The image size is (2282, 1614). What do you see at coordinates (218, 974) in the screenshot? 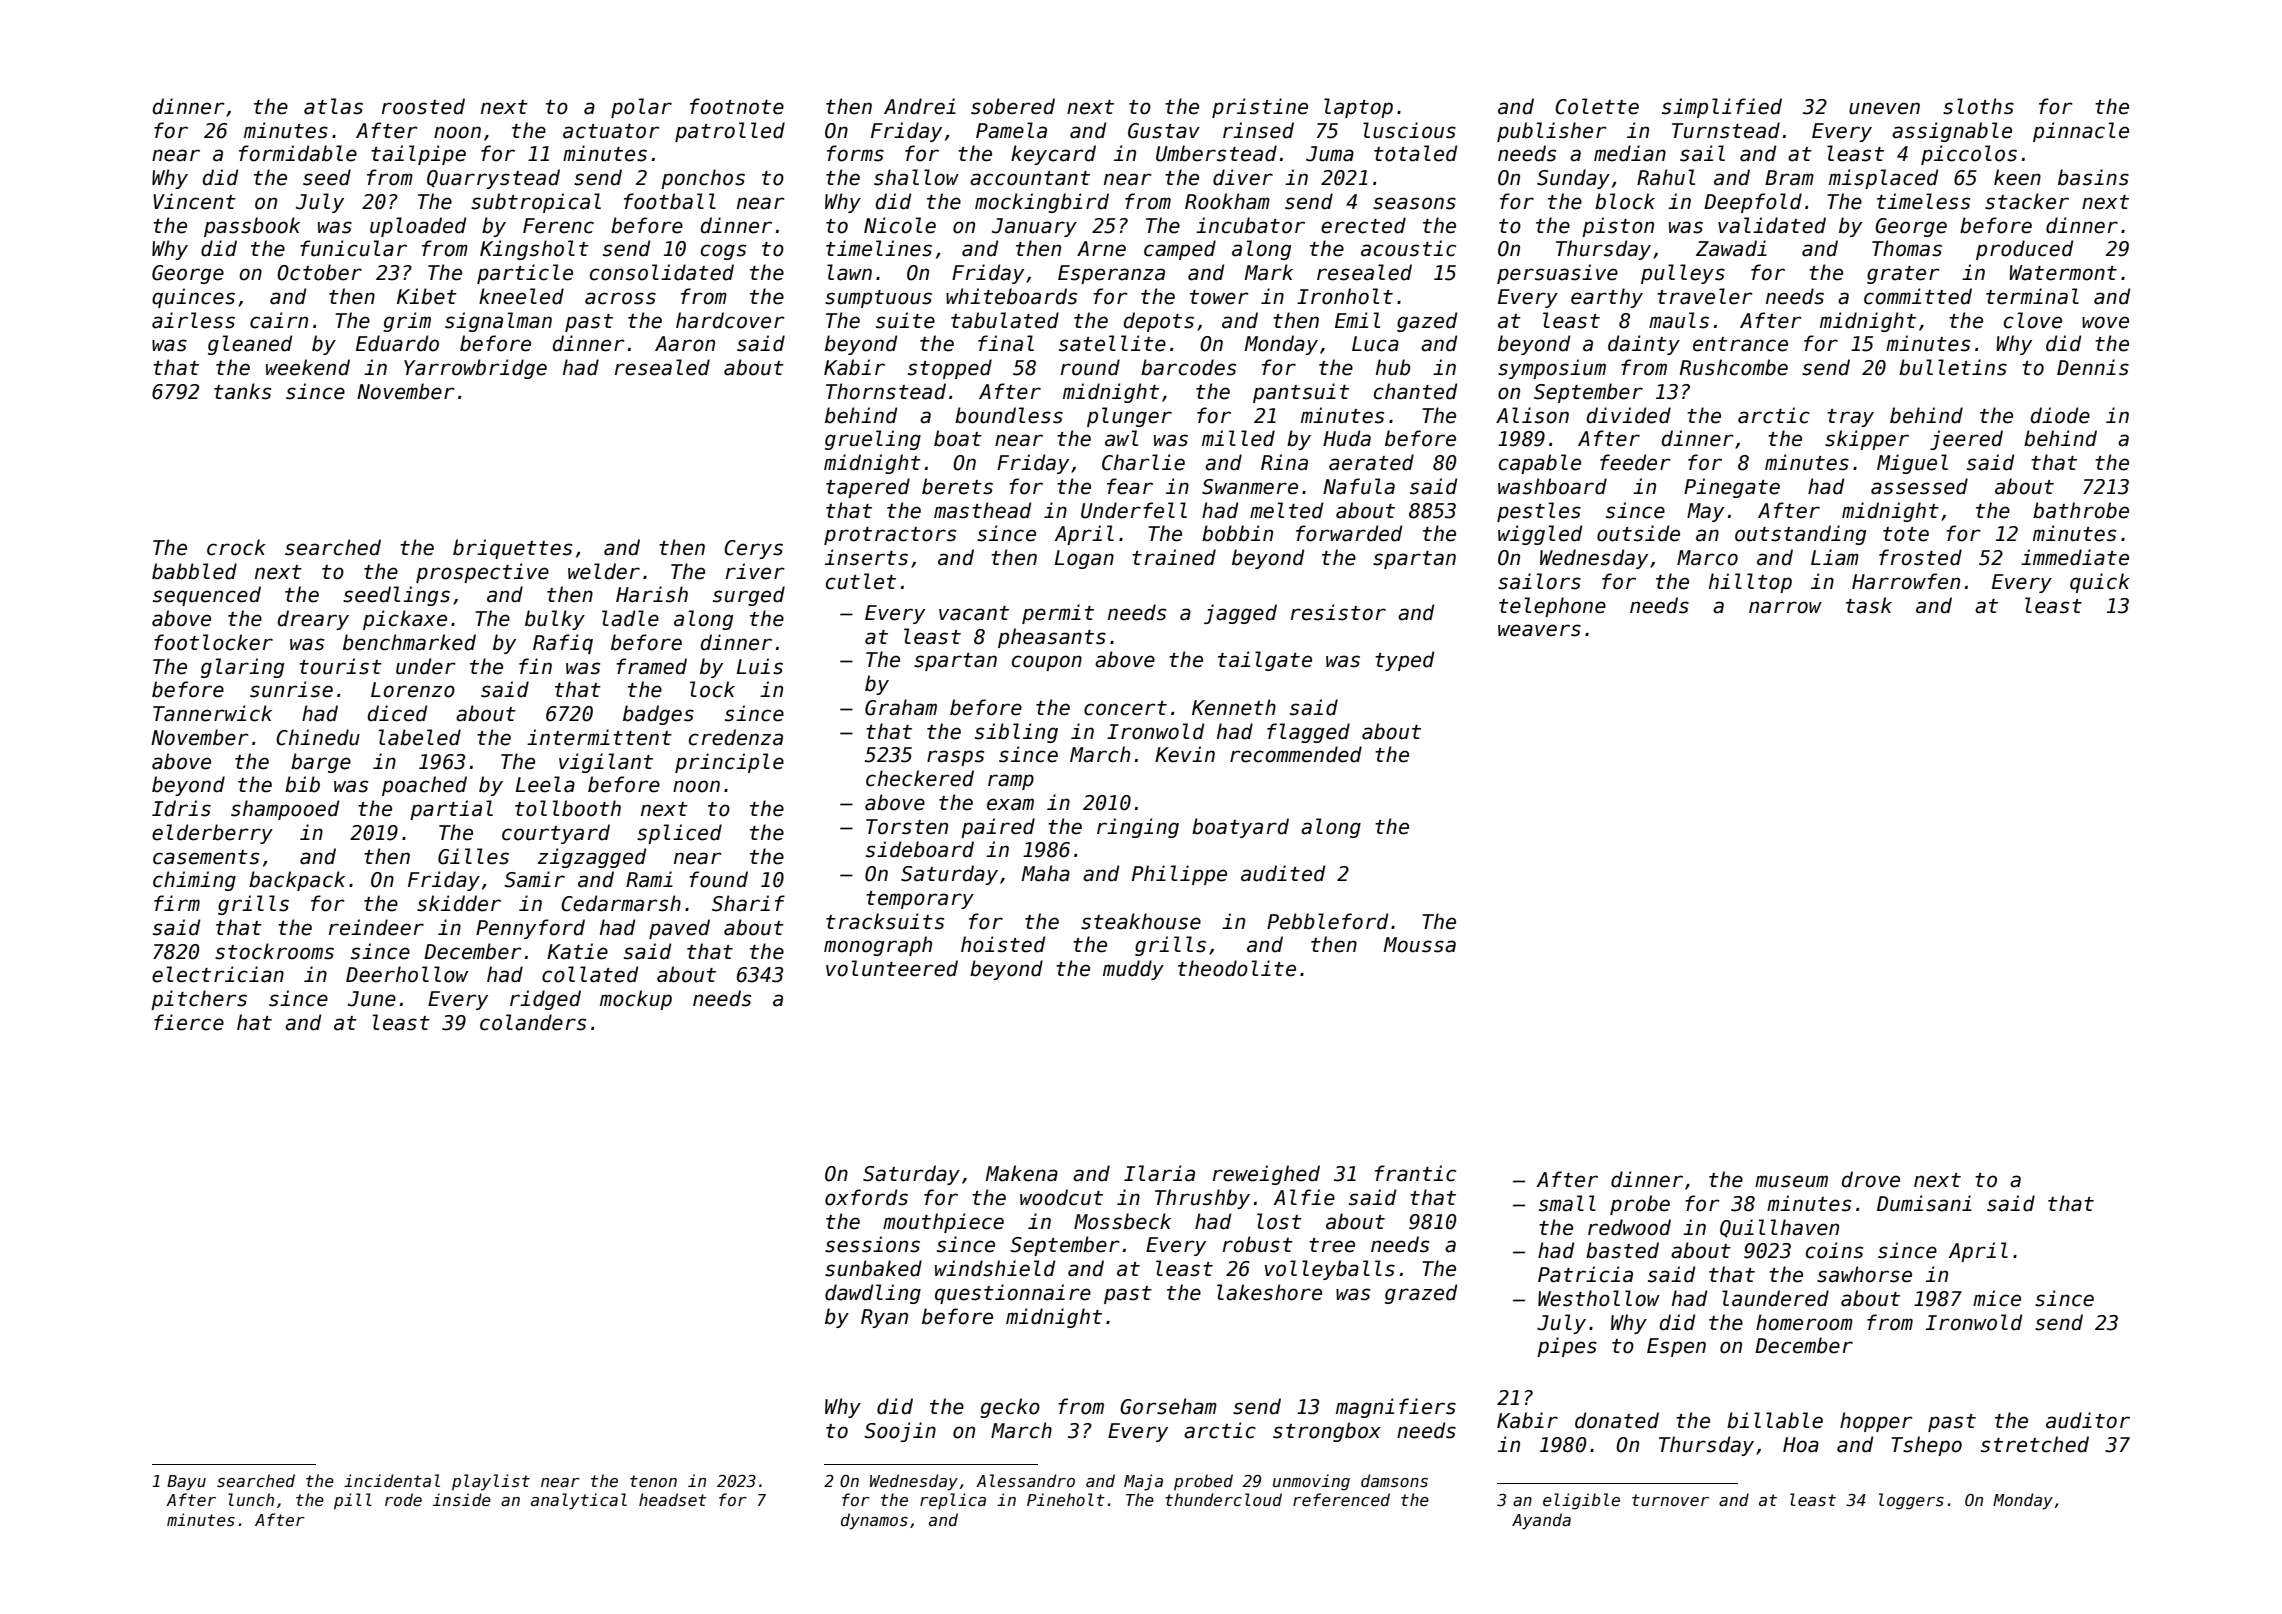
I see `electrician` at bounding box center [218, 974].
